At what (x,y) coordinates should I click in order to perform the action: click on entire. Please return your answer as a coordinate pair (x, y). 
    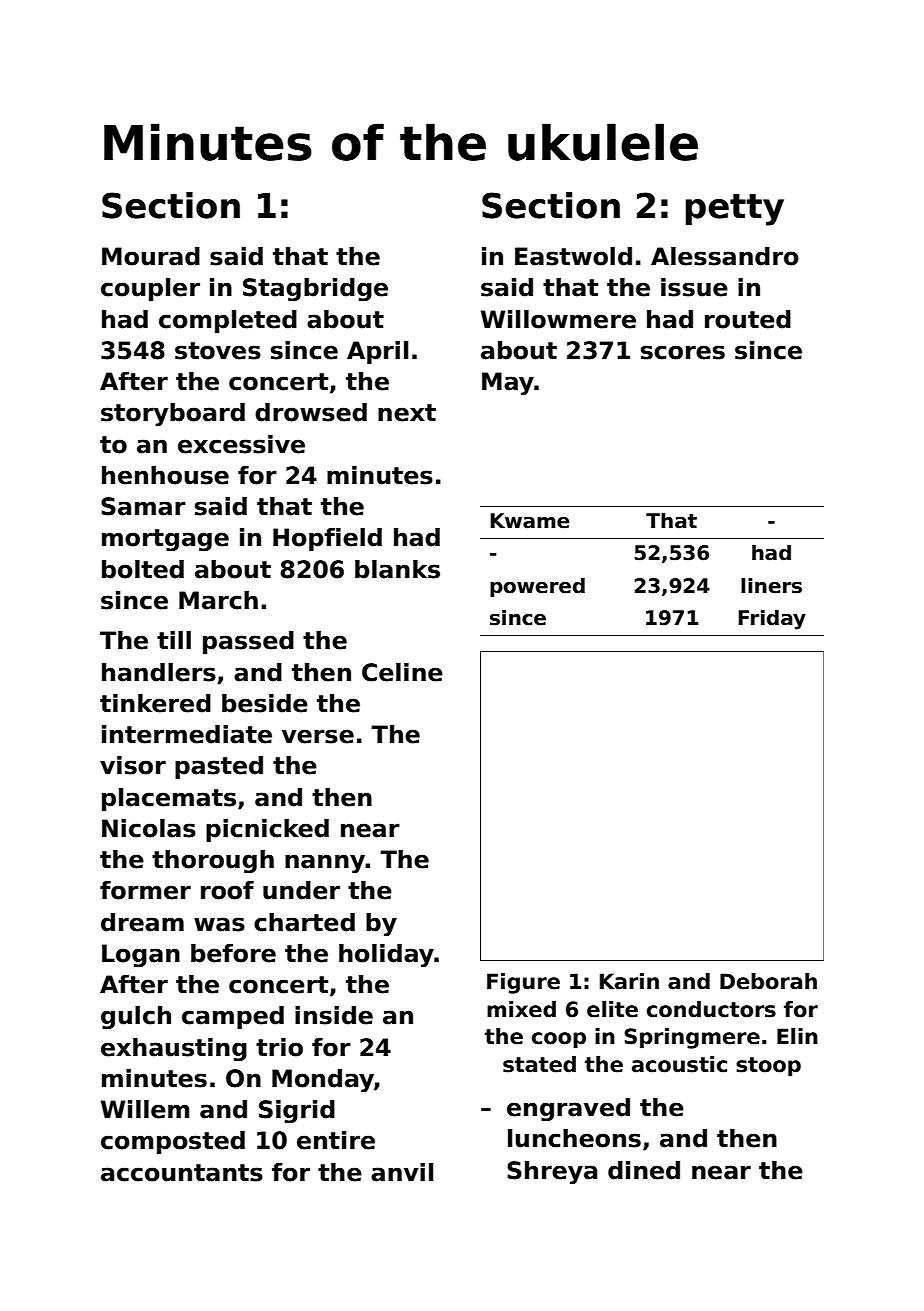
    Looking at the image, I should click on (336, 1140).
